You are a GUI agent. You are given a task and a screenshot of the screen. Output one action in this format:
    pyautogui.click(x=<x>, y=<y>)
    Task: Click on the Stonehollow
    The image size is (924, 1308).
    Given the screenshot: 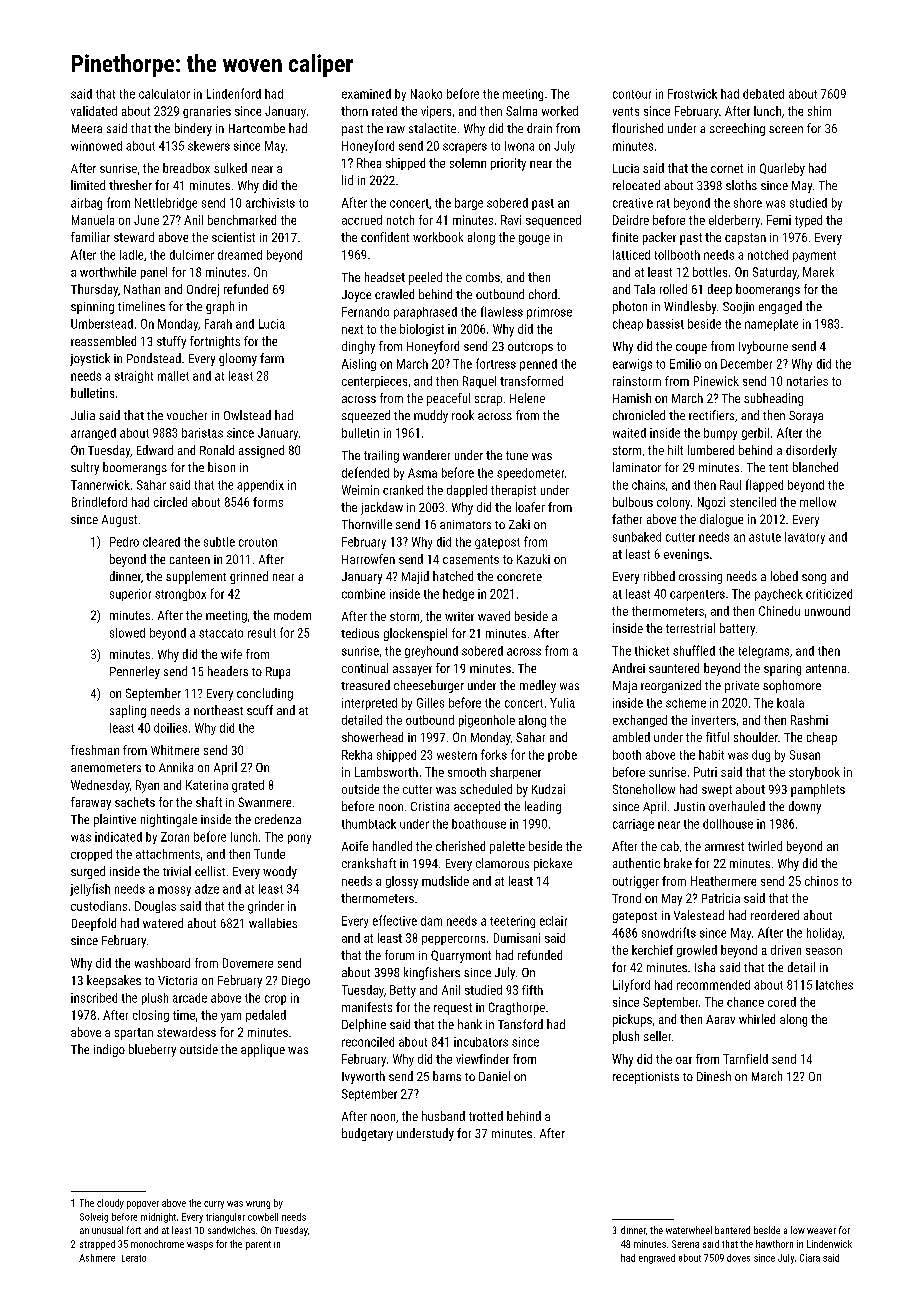 What is the action you would take?
    pyautogui.click(x=644, y=789)
